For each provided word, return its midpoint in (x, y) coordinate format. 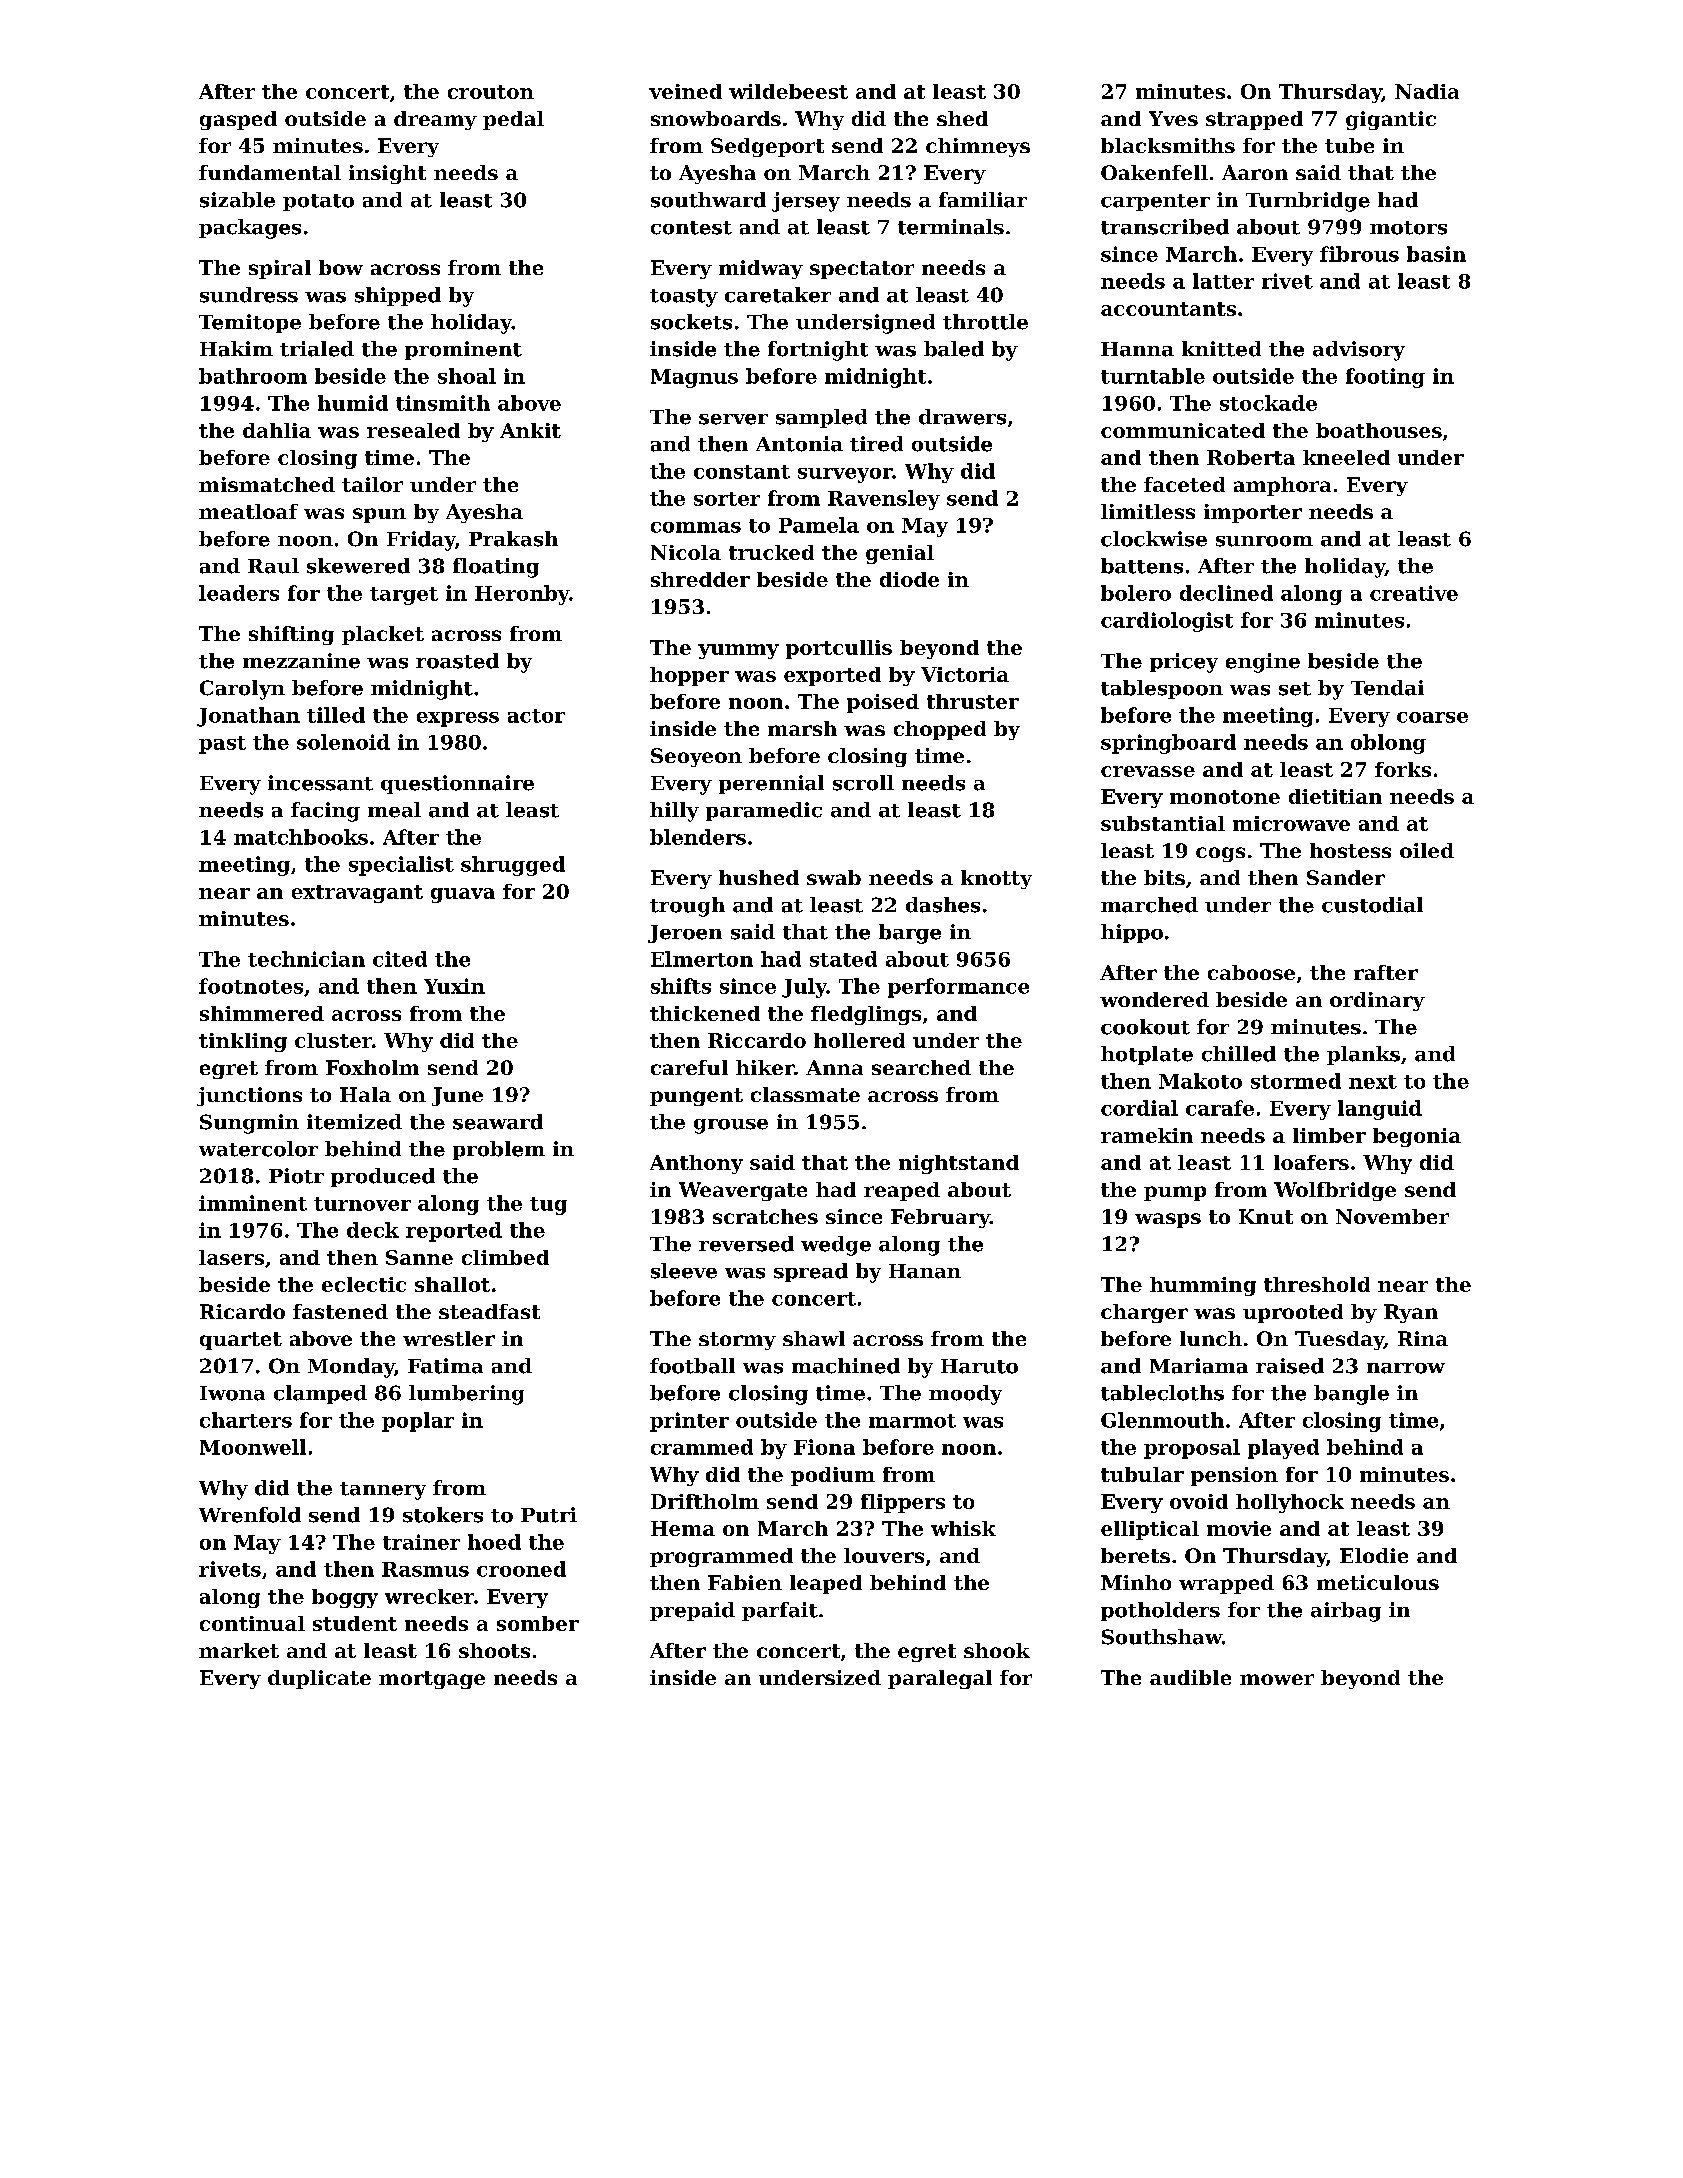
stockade (1268, 403)
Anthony (696, 1164)
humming (1203, 1286)
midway (761, 269)
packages (250, 229)
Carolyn (242, 690)
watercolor (258, 1149)
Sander (1346, 877)
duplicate (319, 1679)
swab (834, 877)
